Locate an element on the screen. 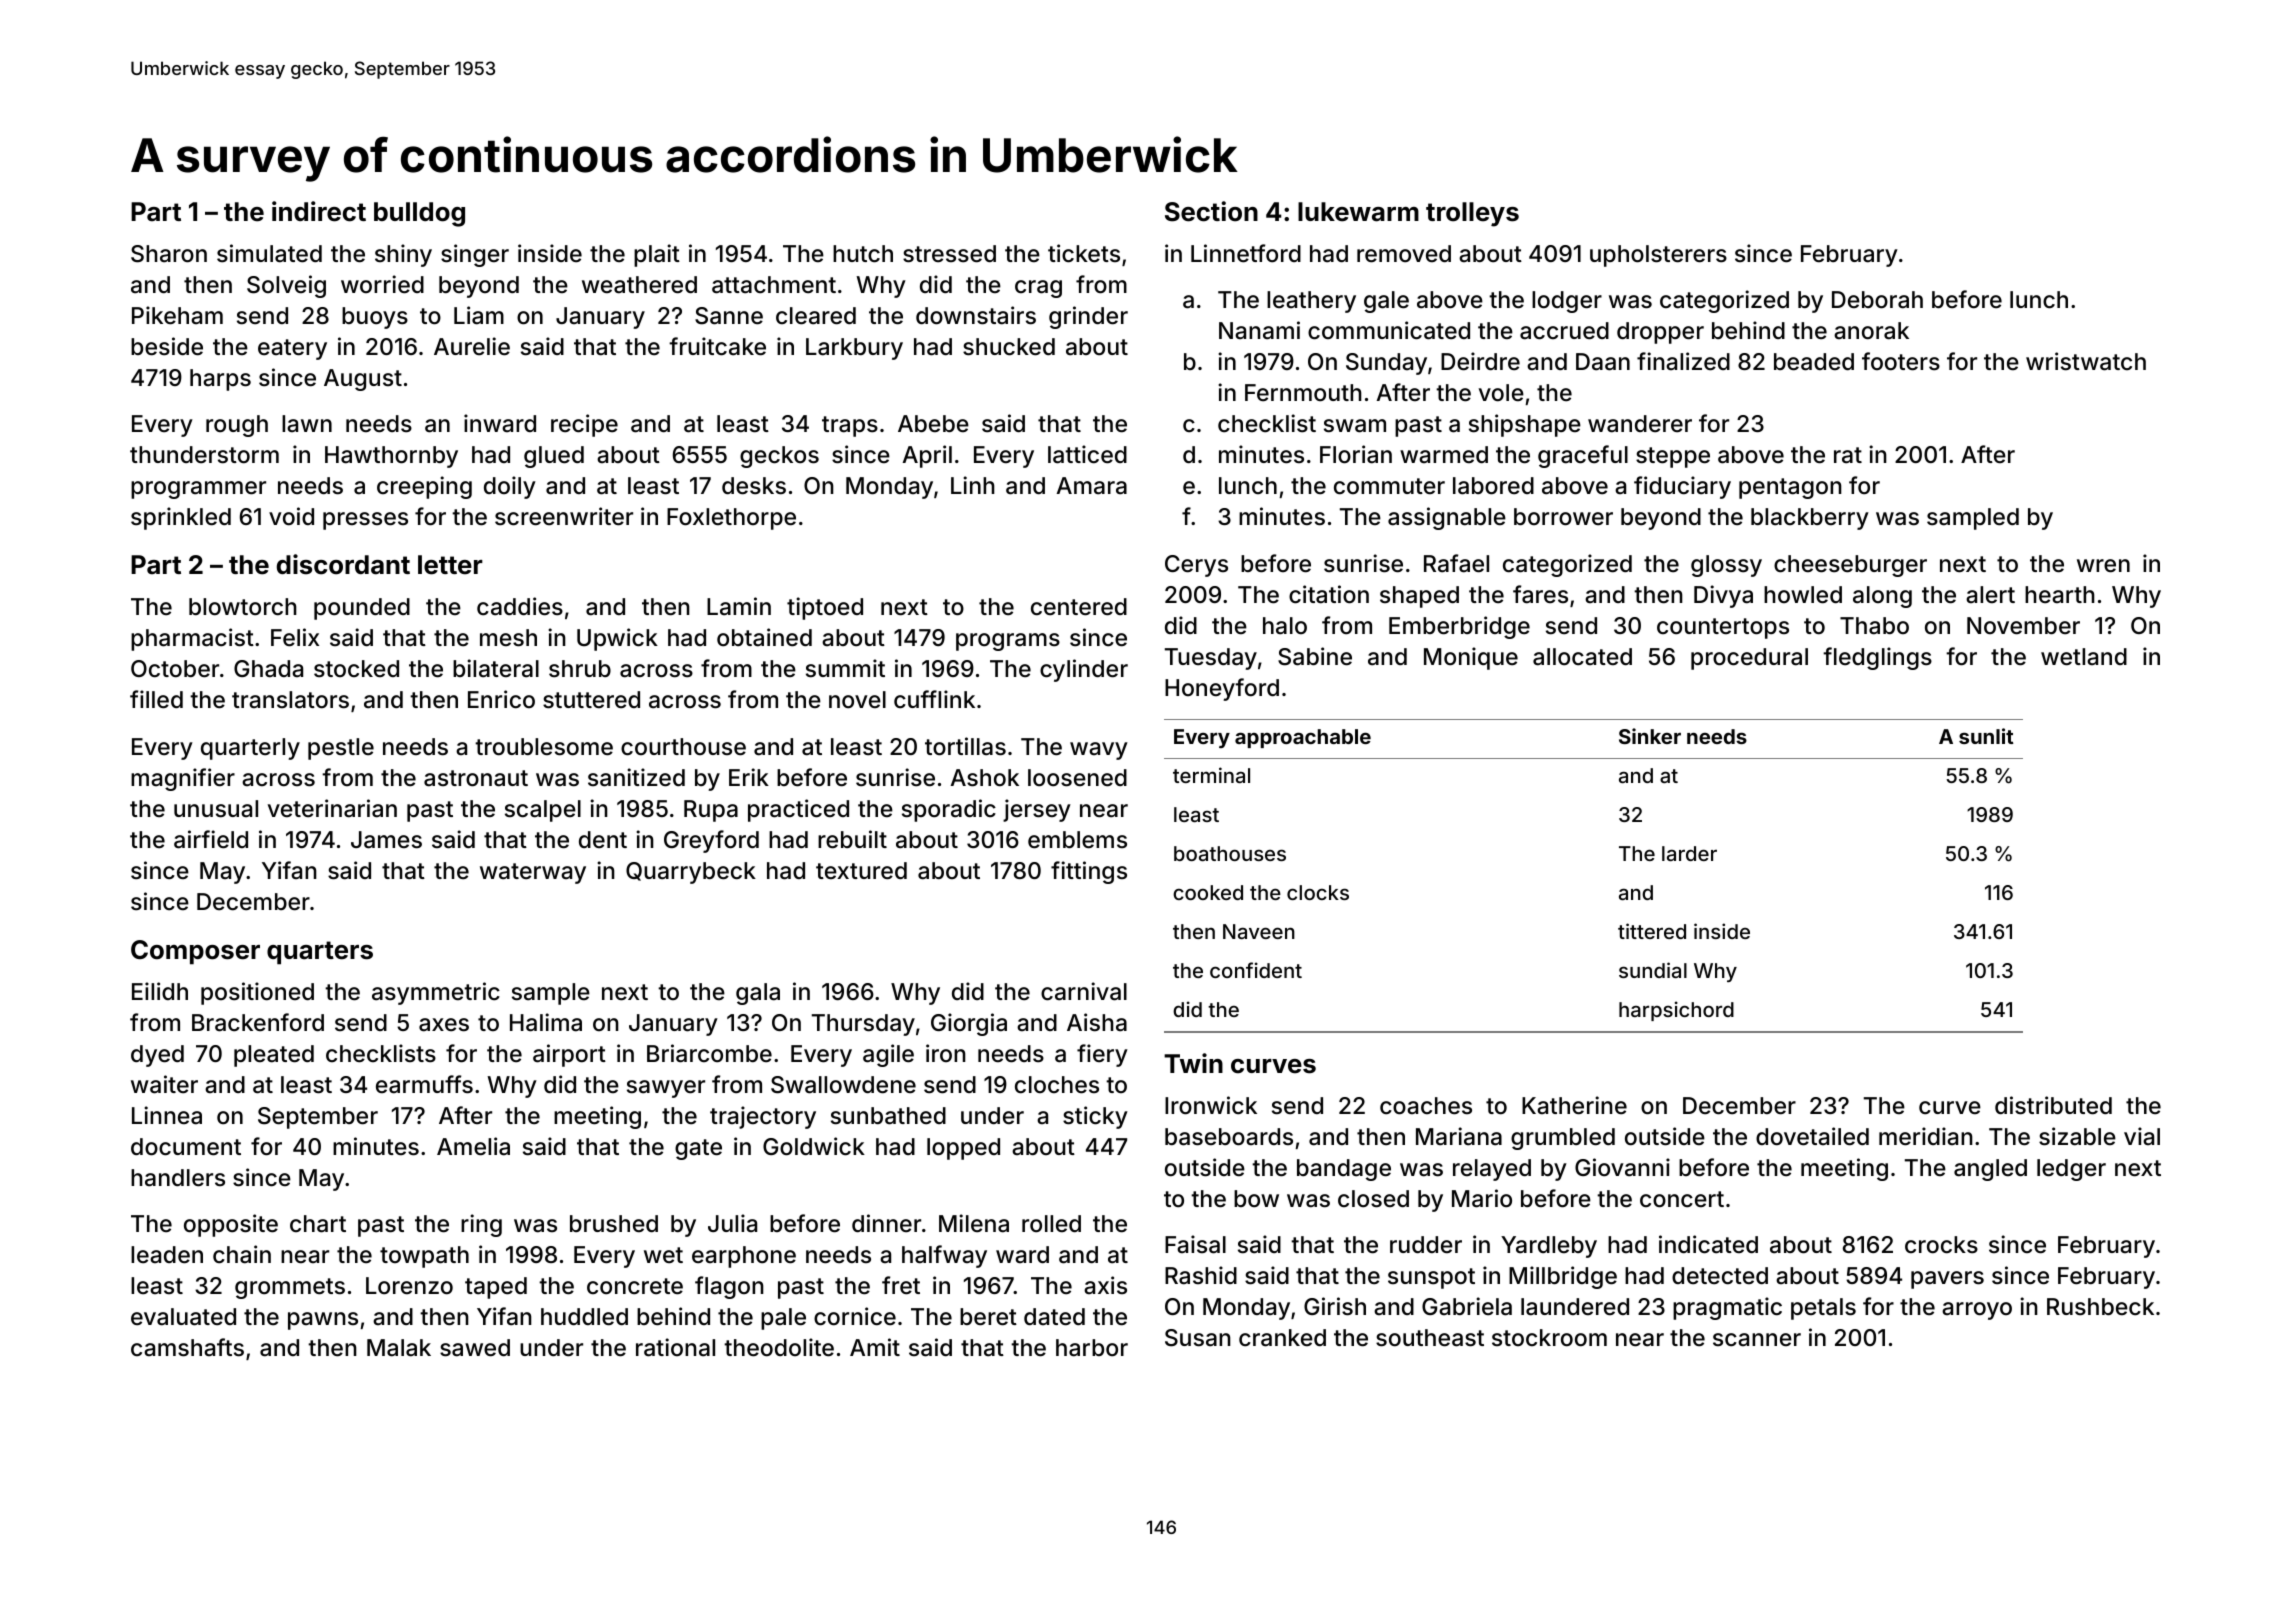 The image size is (2292, 1620). cooked is located at coordinates (1208, 892).
